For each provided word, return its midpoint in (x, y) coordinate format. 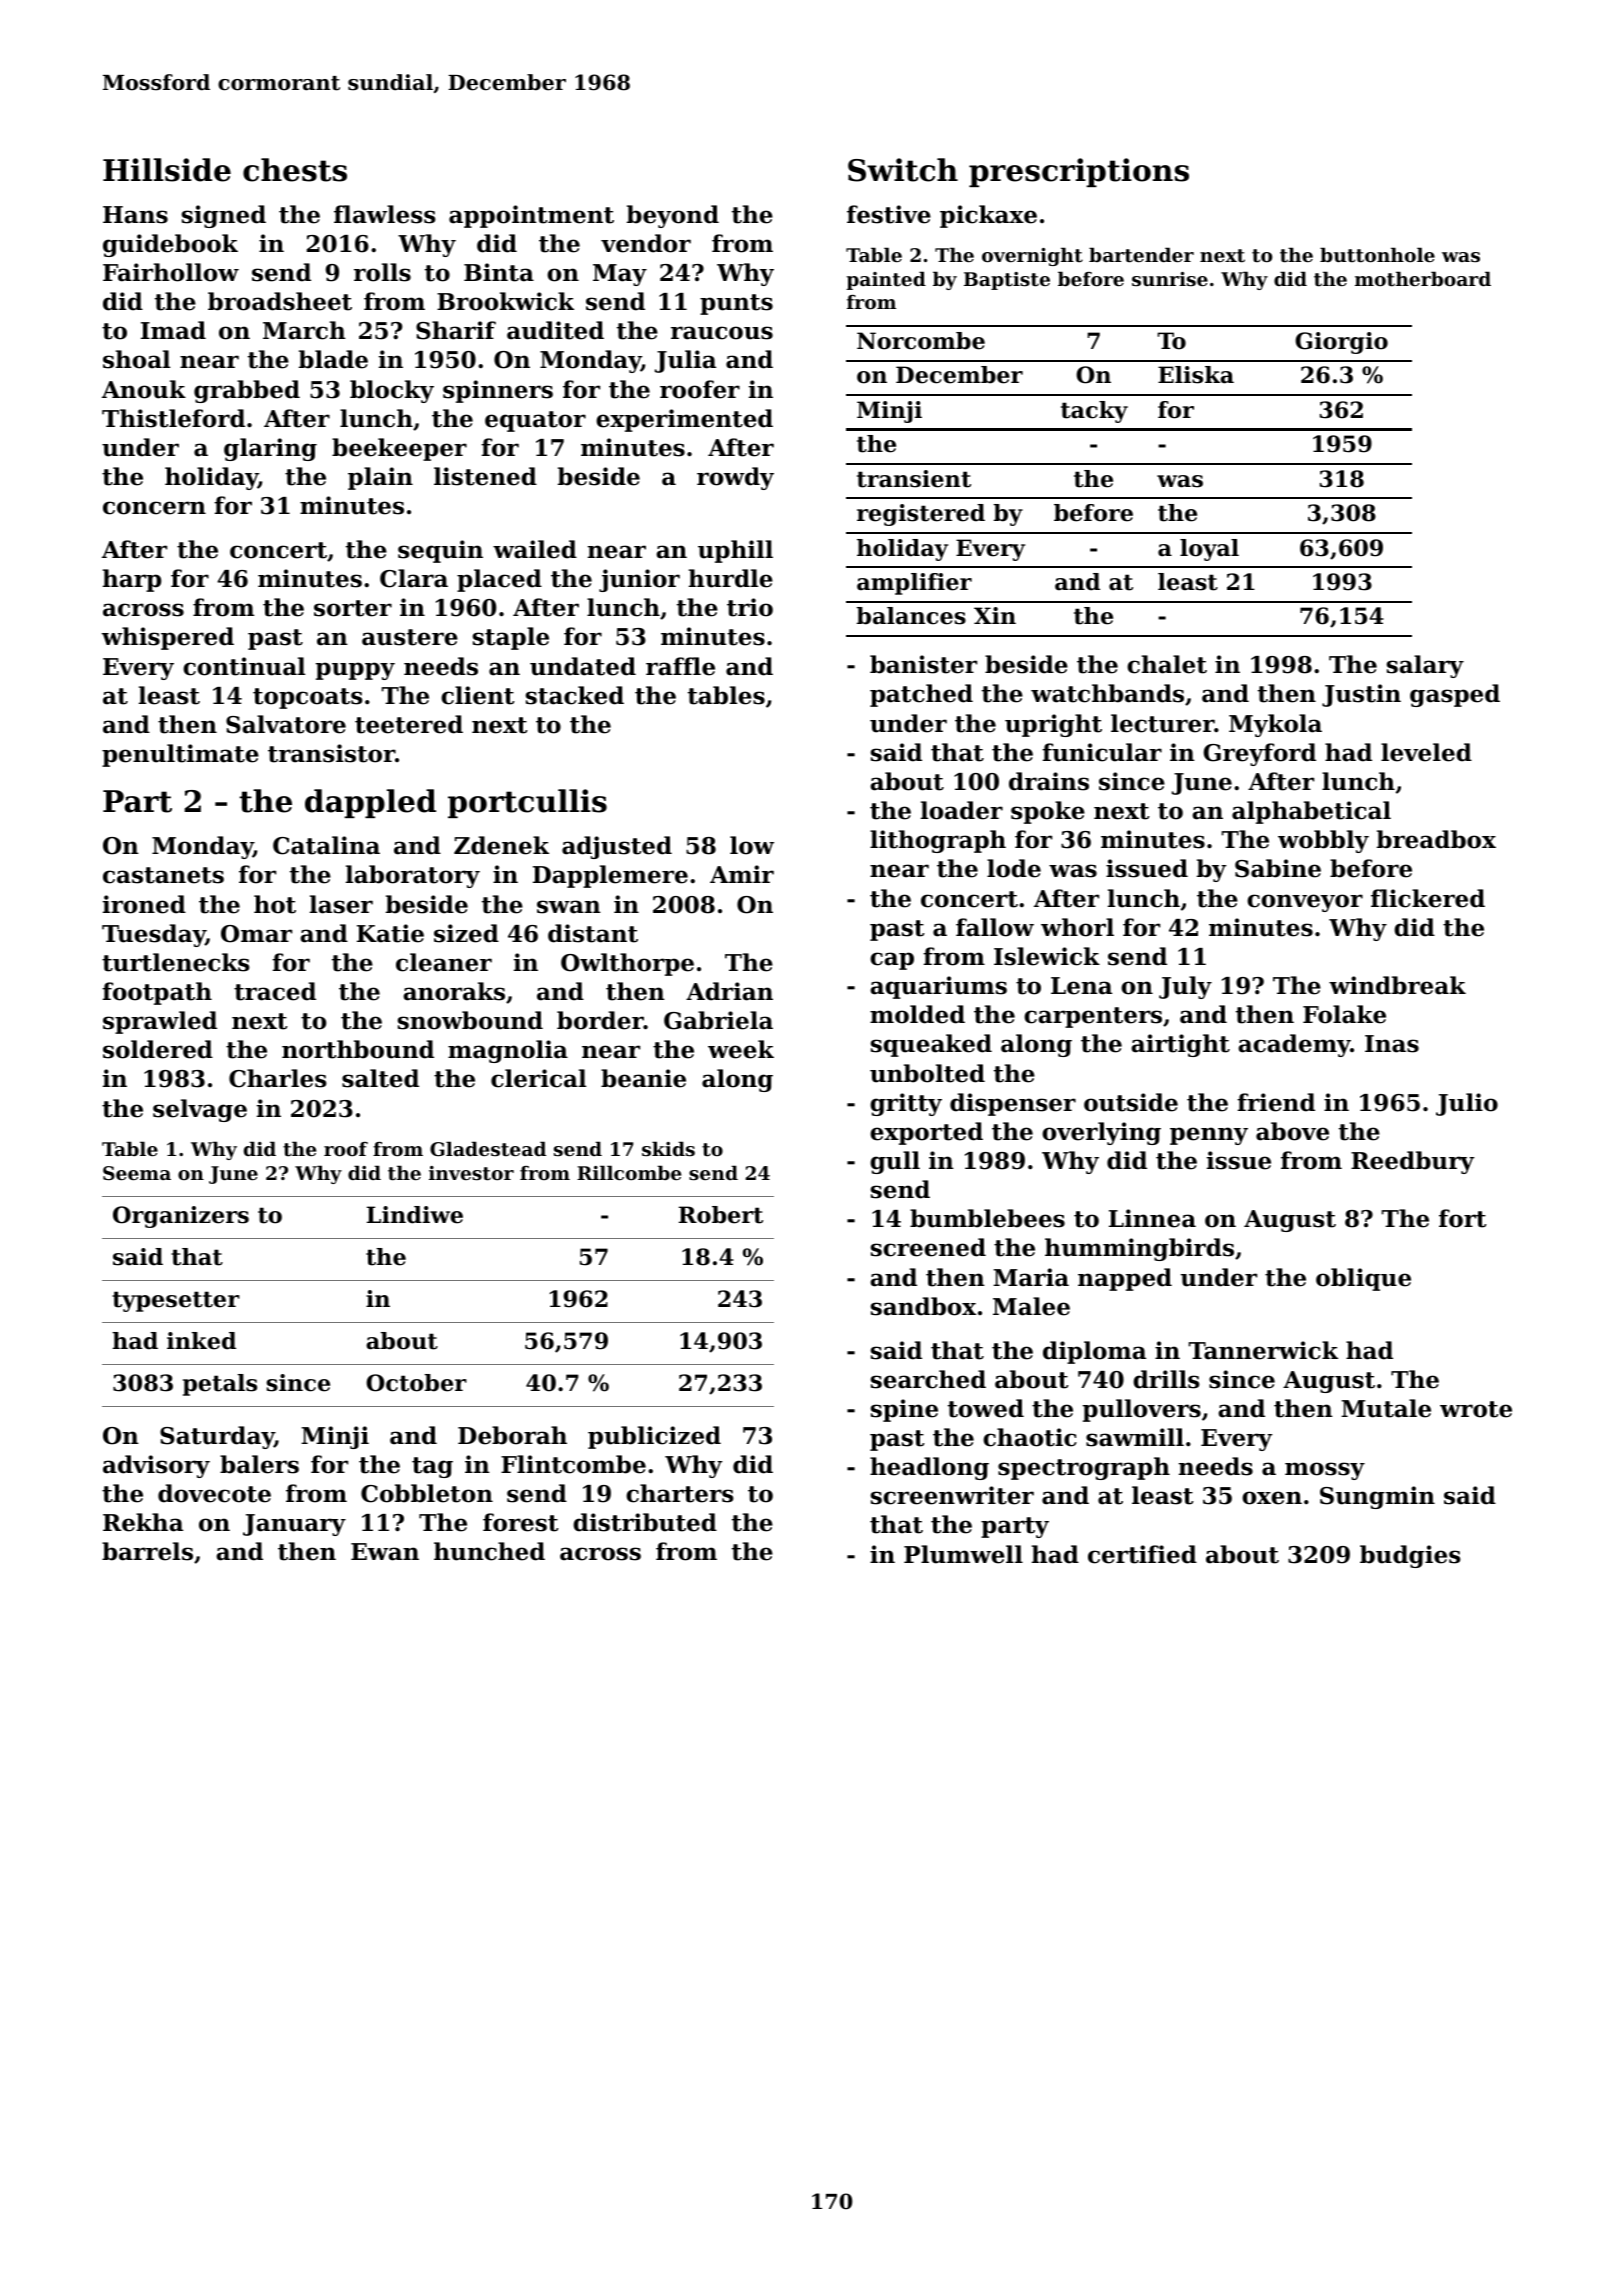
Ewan (385, 1552)
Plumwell (963, 1554)
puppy (355, 671)
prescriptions (1079, 172)
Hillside (167, 170)
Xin (995, 615)
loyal (1209, 550)
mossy (1325, 1471)
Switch (903, 170)
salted (380, 1078)
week (741, 1049)
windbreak (1397, 985)
